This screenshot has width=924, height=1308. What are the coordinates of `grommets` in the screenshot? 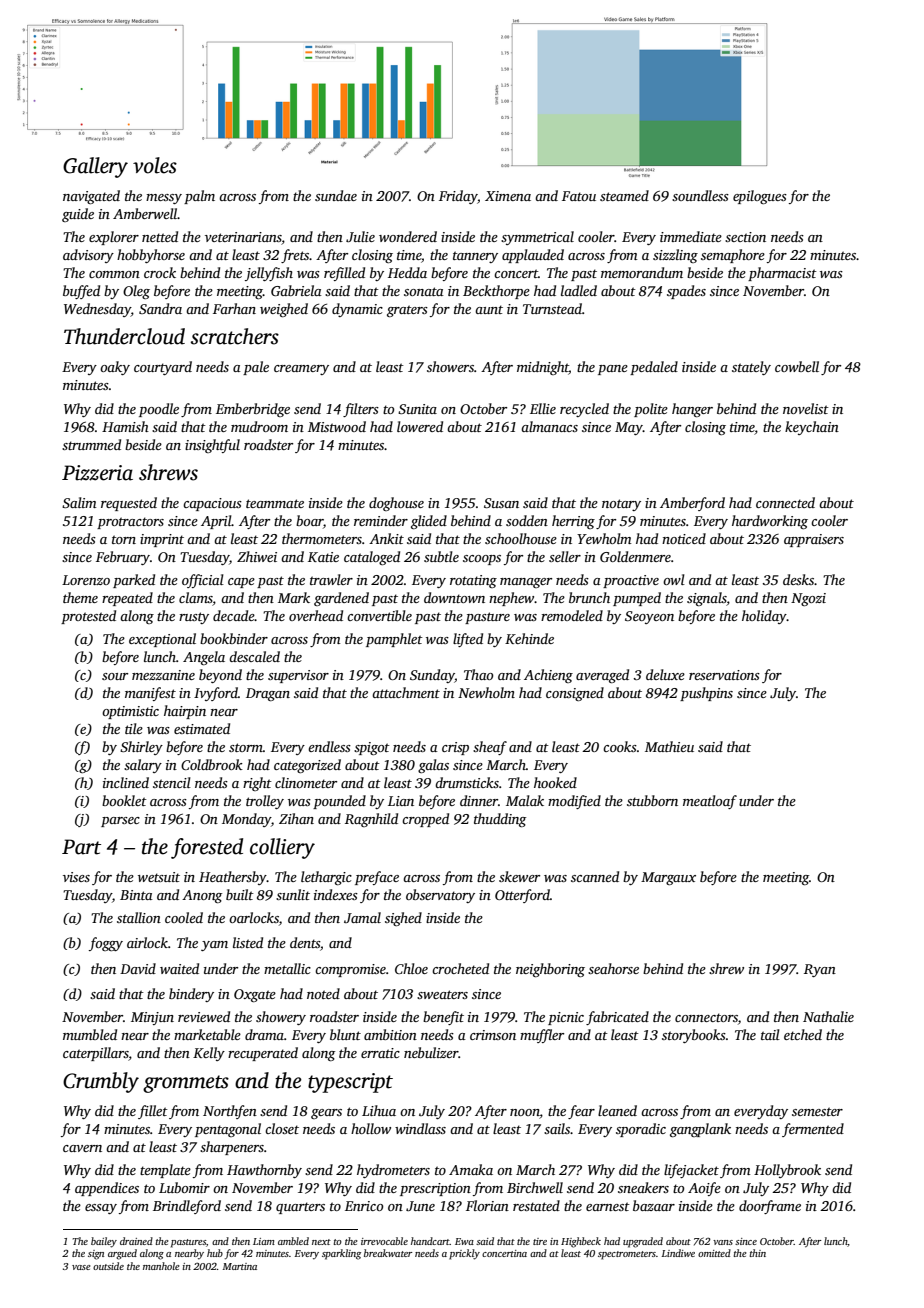 It's located at (186, 1084).
